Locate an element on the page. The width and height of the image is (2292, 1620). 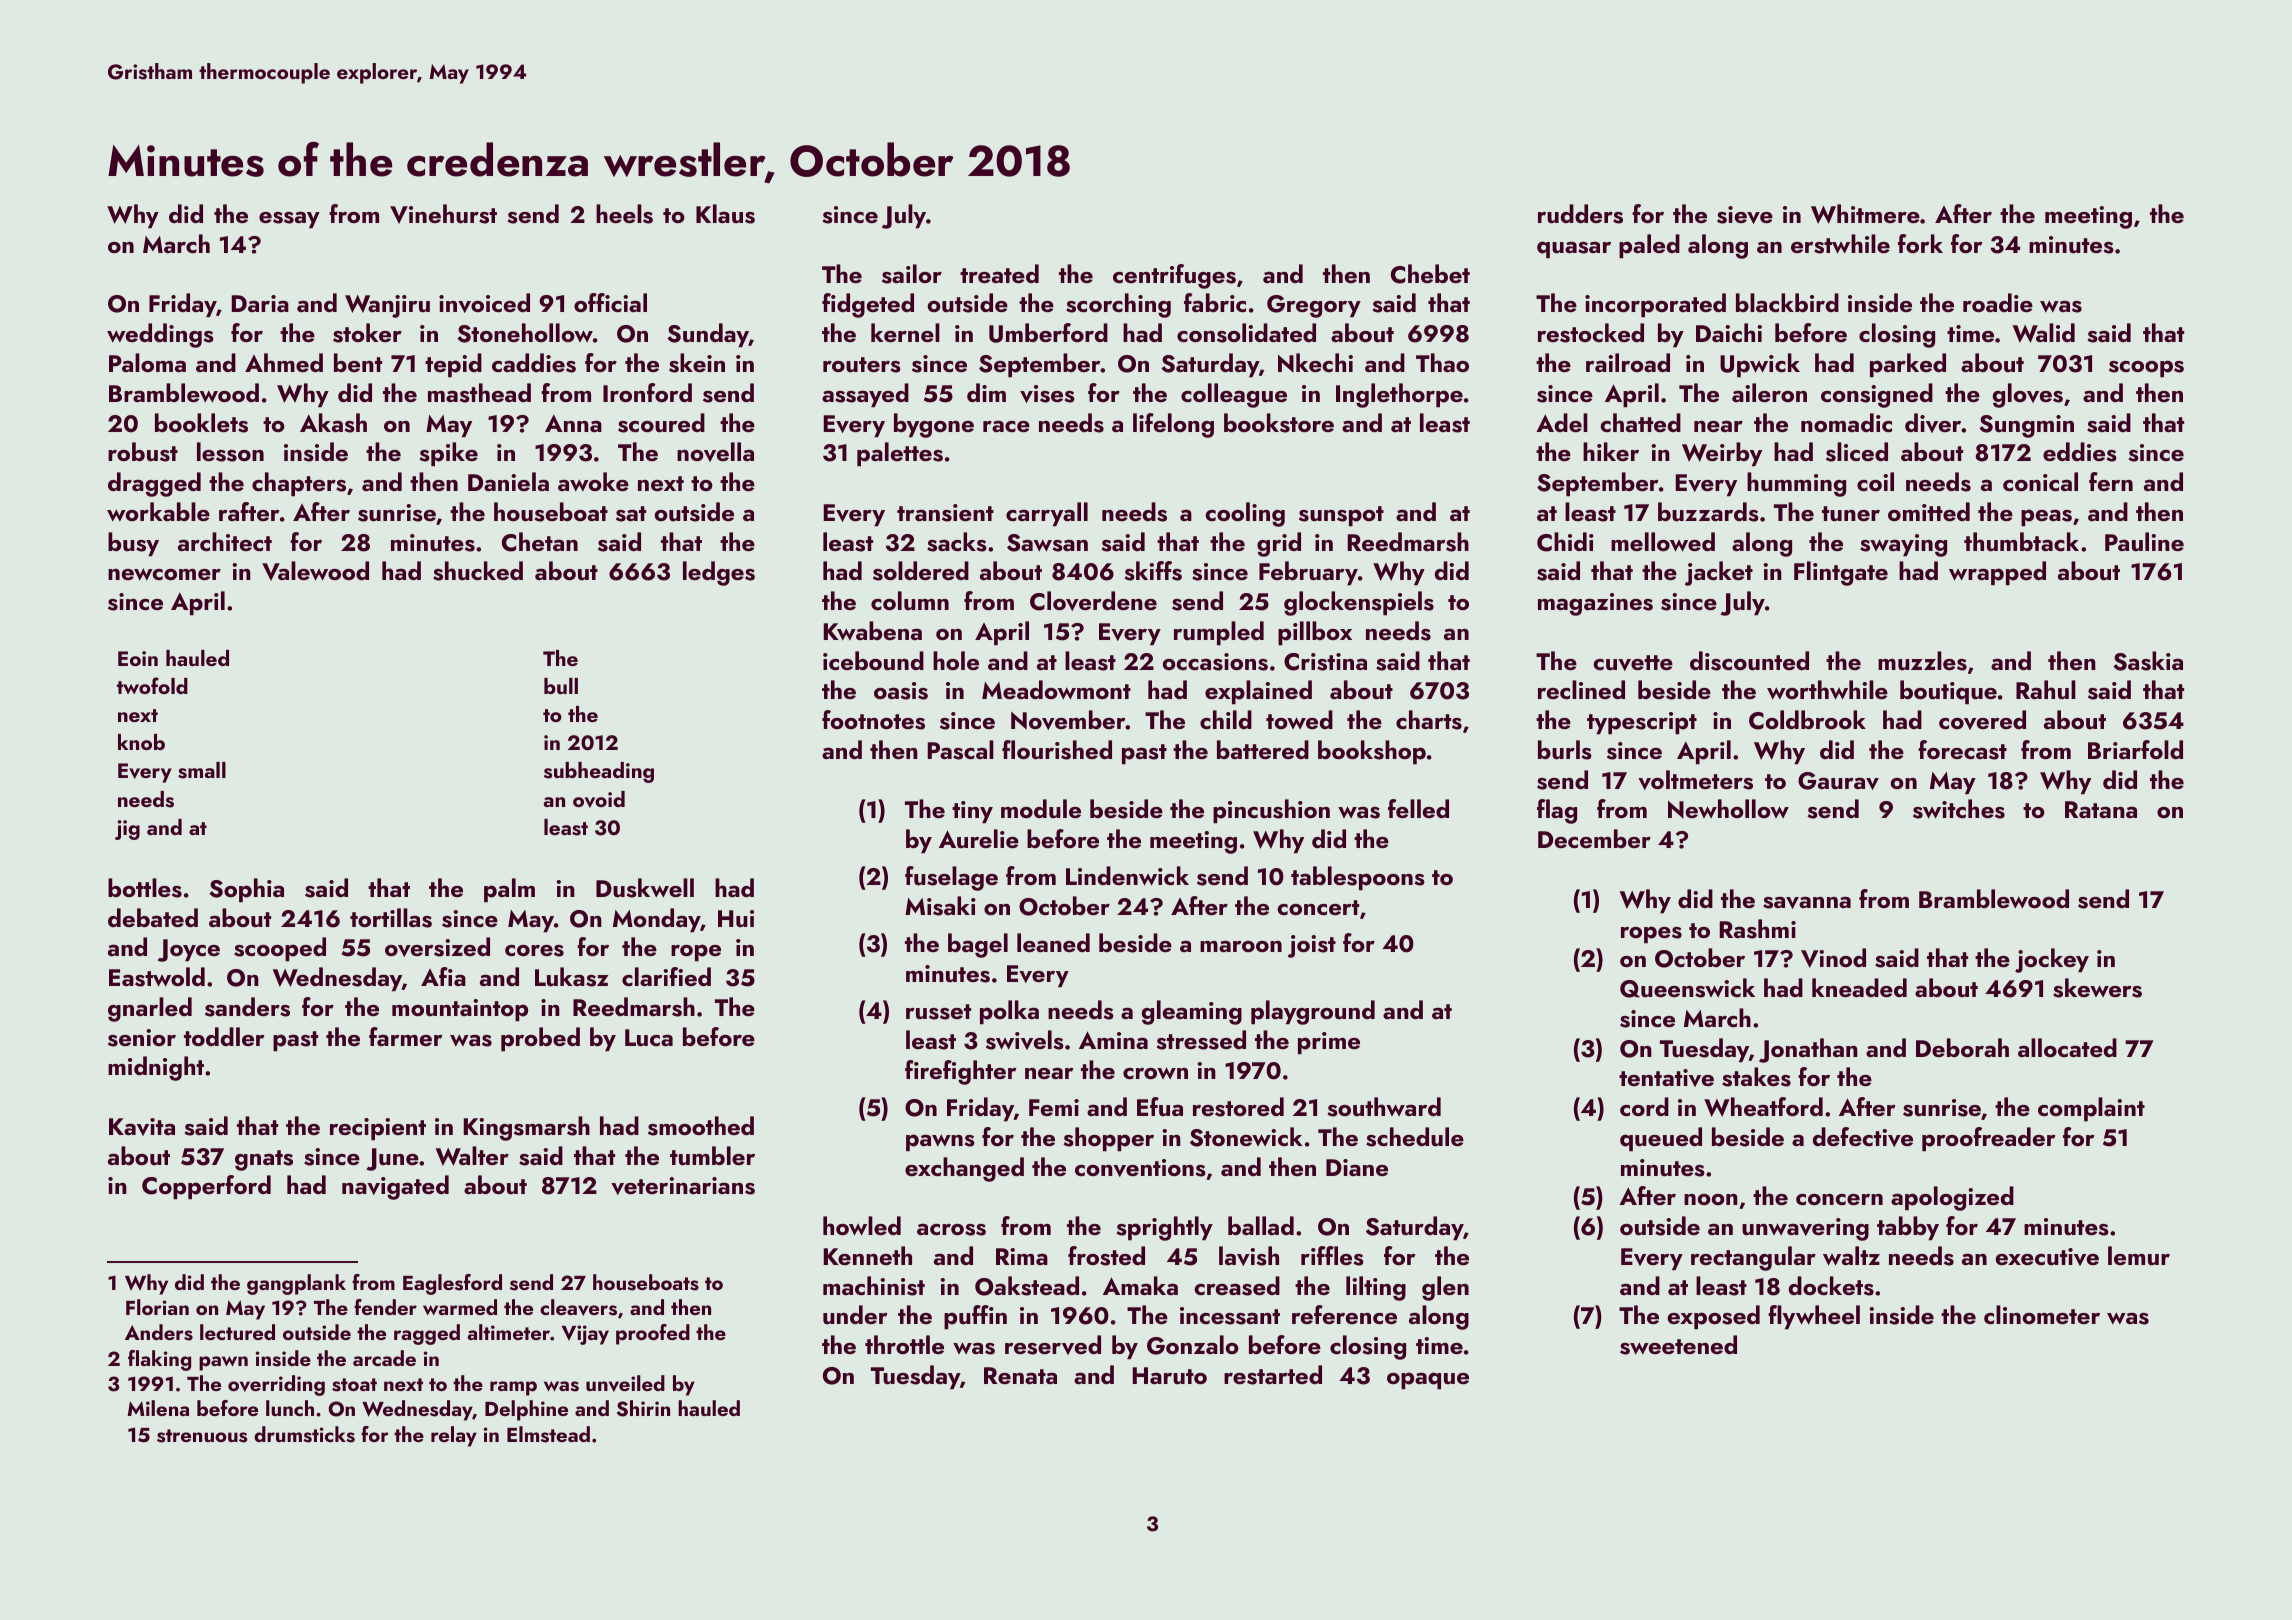
discounted is located at coordinates (1749, 661).
